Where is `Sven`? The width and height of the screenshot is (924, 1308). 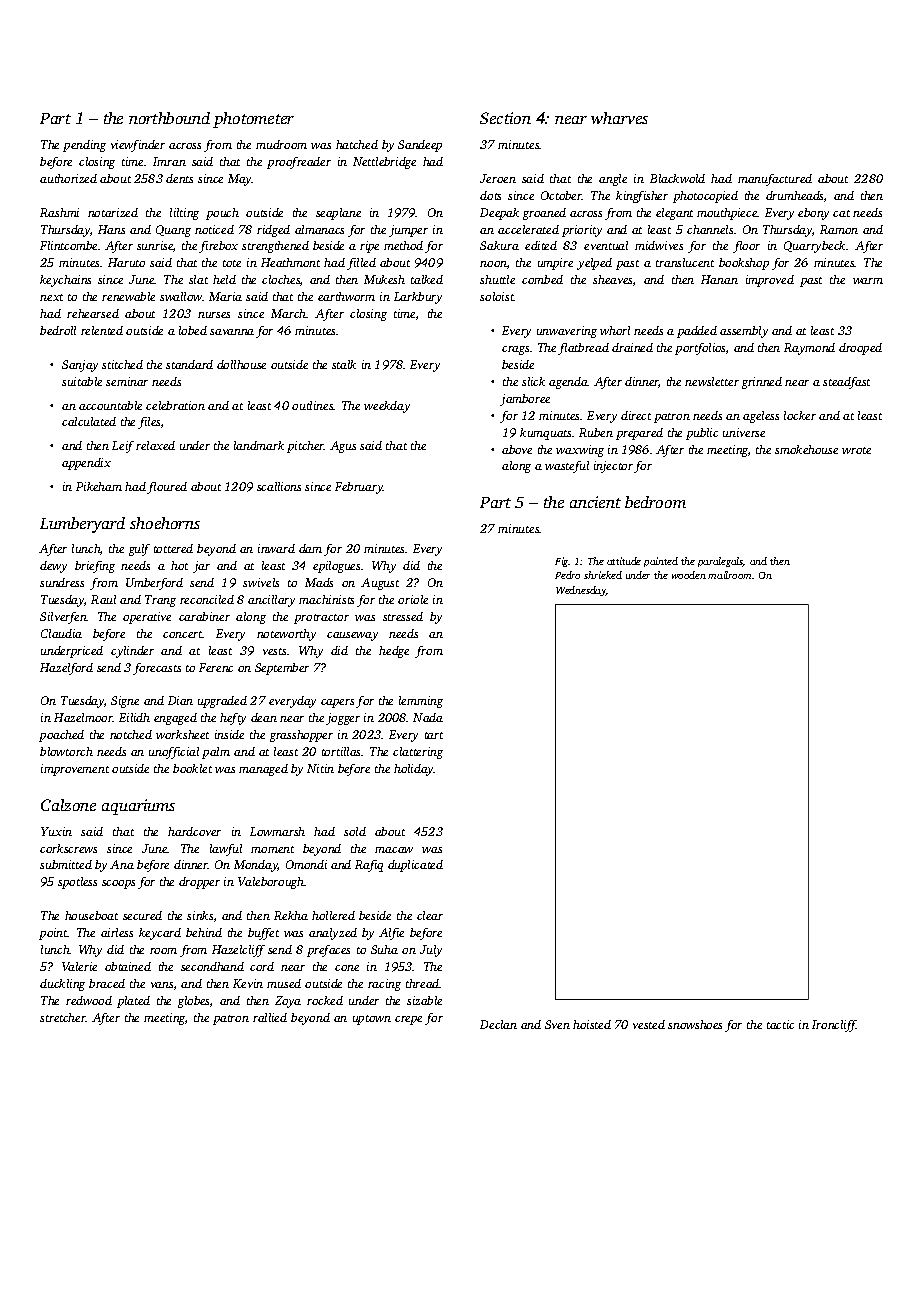 Sven is located at coordinates (557, 1024).
